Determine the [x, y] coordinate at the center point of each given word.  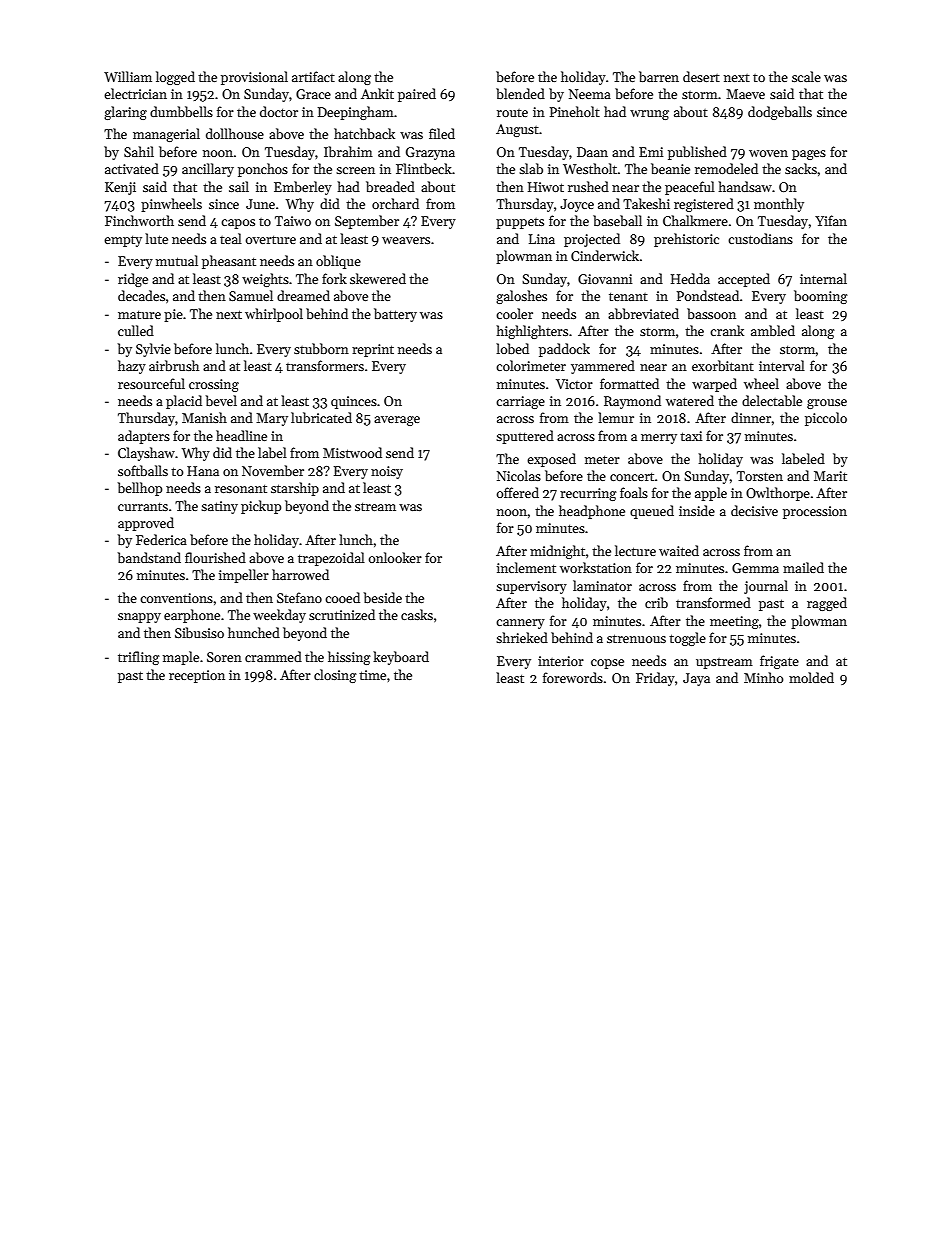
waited [679, 550]
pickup [261, 507]
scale [806, 76]
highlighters [532, 332]
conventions [176, 598]
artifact [313, 76]
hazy [132, 367]
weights [265, 280]
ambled [773, 330]
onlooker [395, 557]
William [128, 76]
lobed [512, 348]
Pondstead [708, 295]
